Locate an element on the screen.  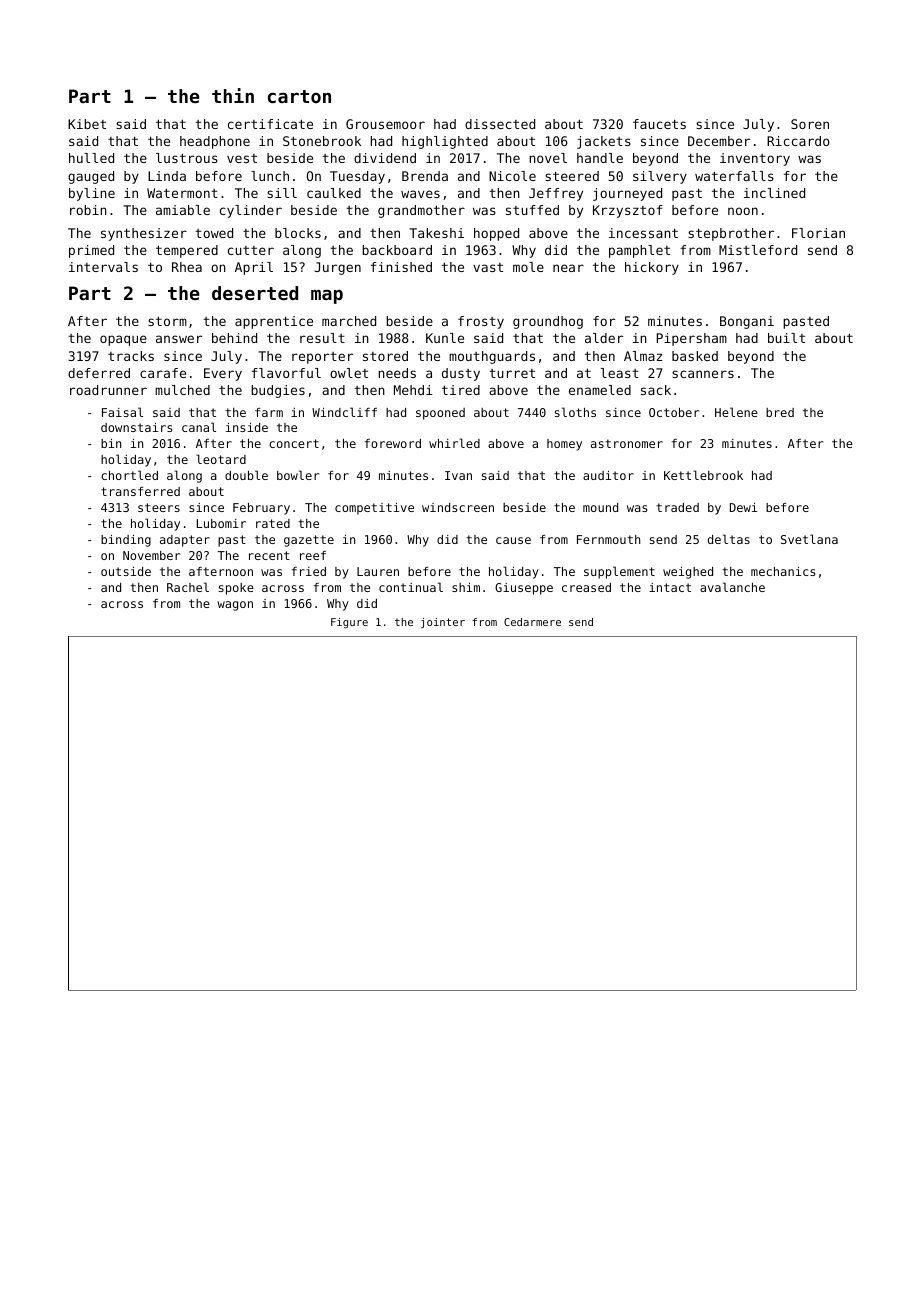
Figure is located at coordinates (349, 623).
